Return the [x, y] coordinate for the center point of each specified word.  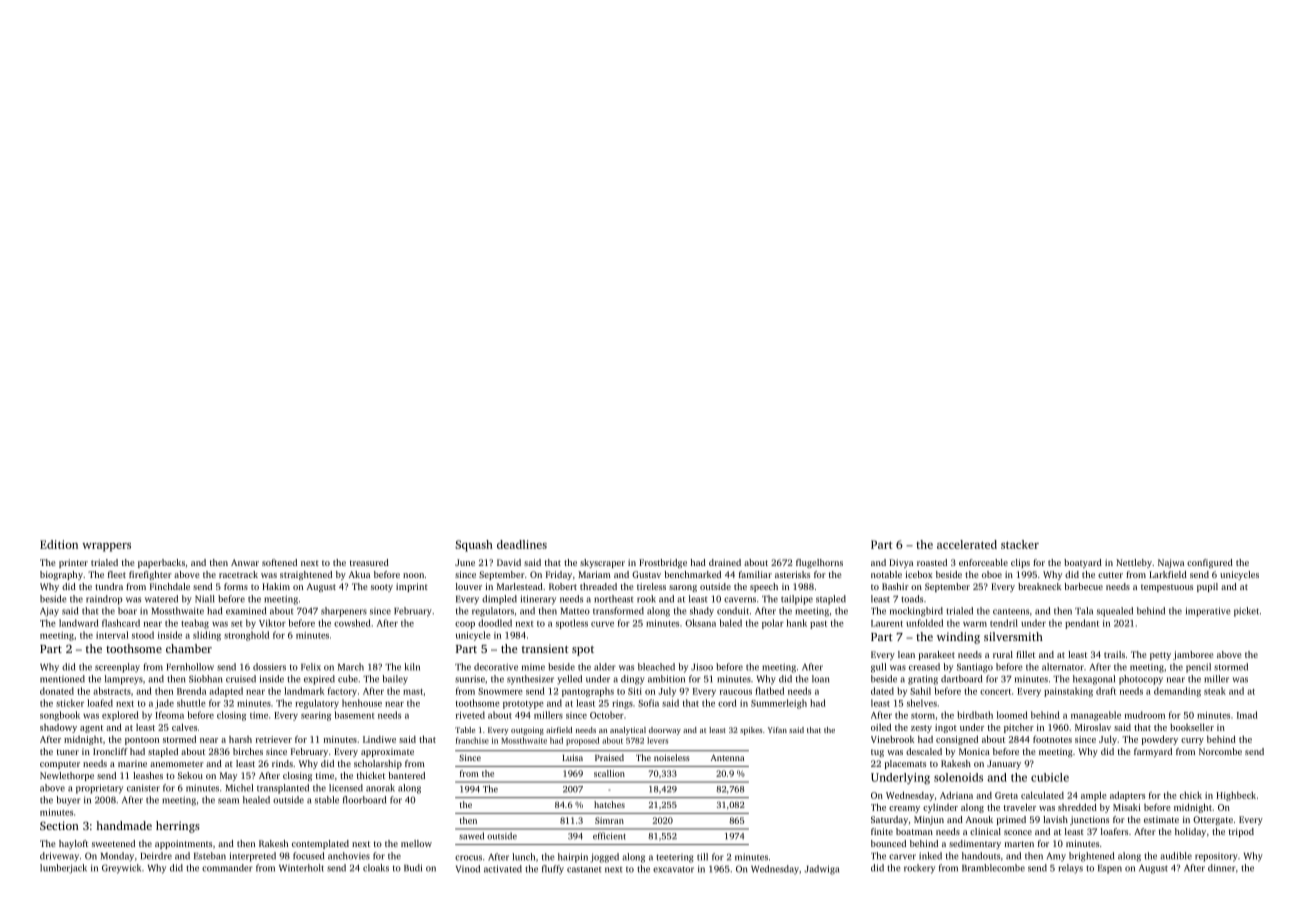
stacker [1020, 544]
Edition [59, 544]
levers [657, 740]
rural [1003, 654]
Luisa [572, 757]
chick [1191, 795]
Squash [474, 546]
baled [731, 623]
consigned [957, 740]
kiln [412, 667]
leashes [148, 775]
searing [316, 716]
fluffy [553, 869]
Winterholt [301, 868]
